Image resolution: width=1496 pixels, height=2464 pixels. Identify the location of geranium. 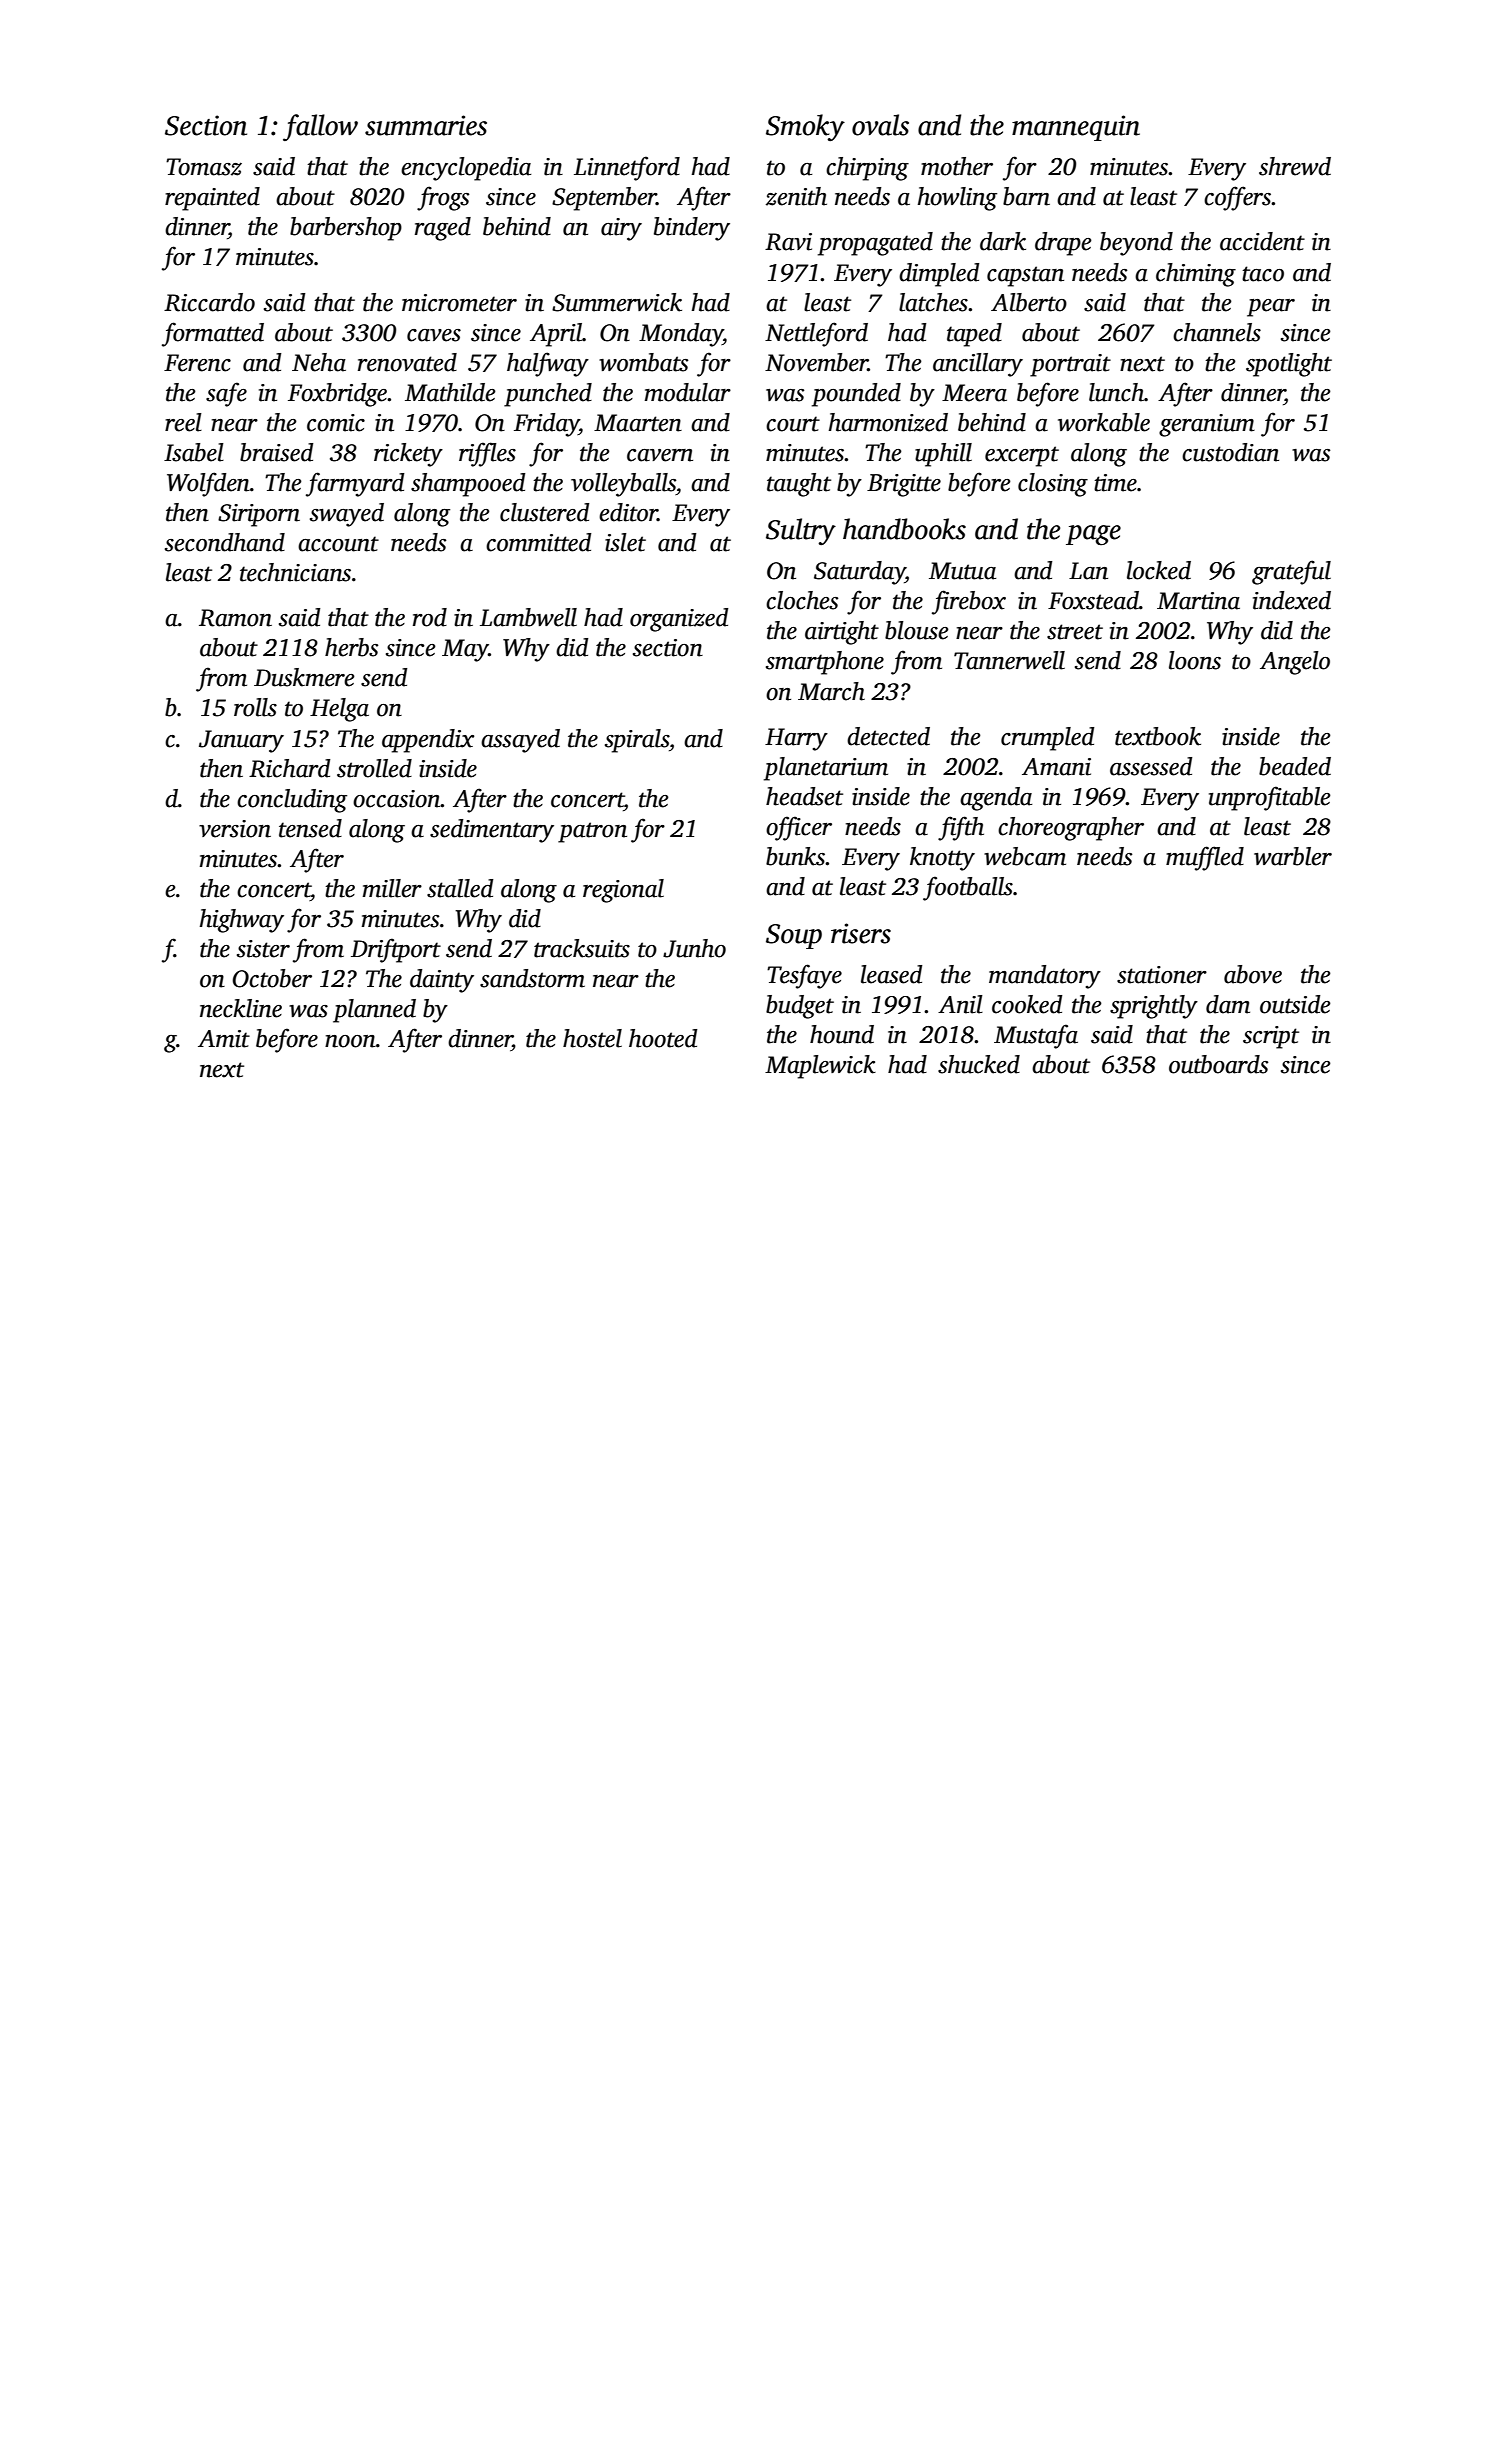
(1207, 425).
